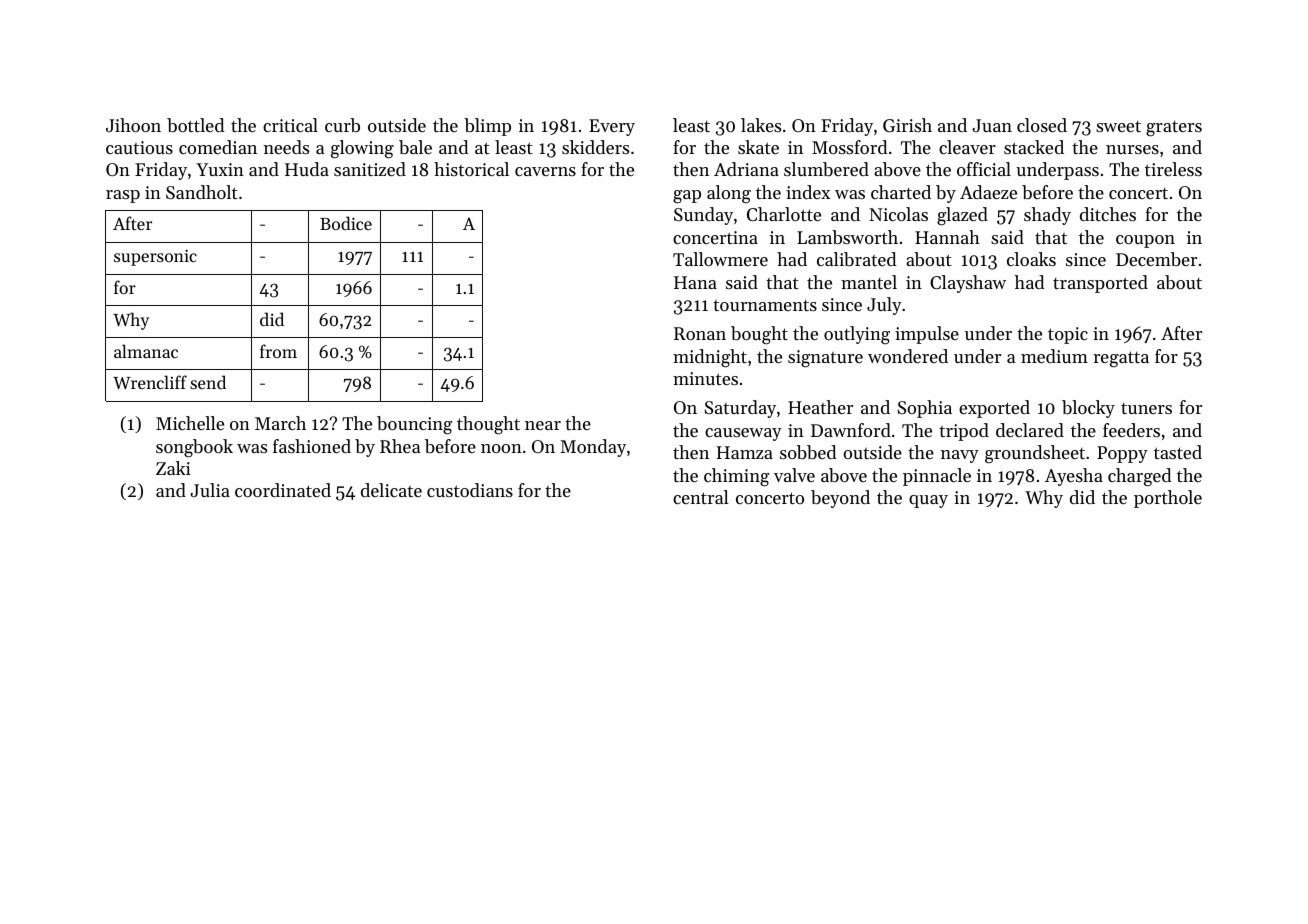 The height and width of the page is (924, 1308). I want to click on sweet, so click(1118, 126).
